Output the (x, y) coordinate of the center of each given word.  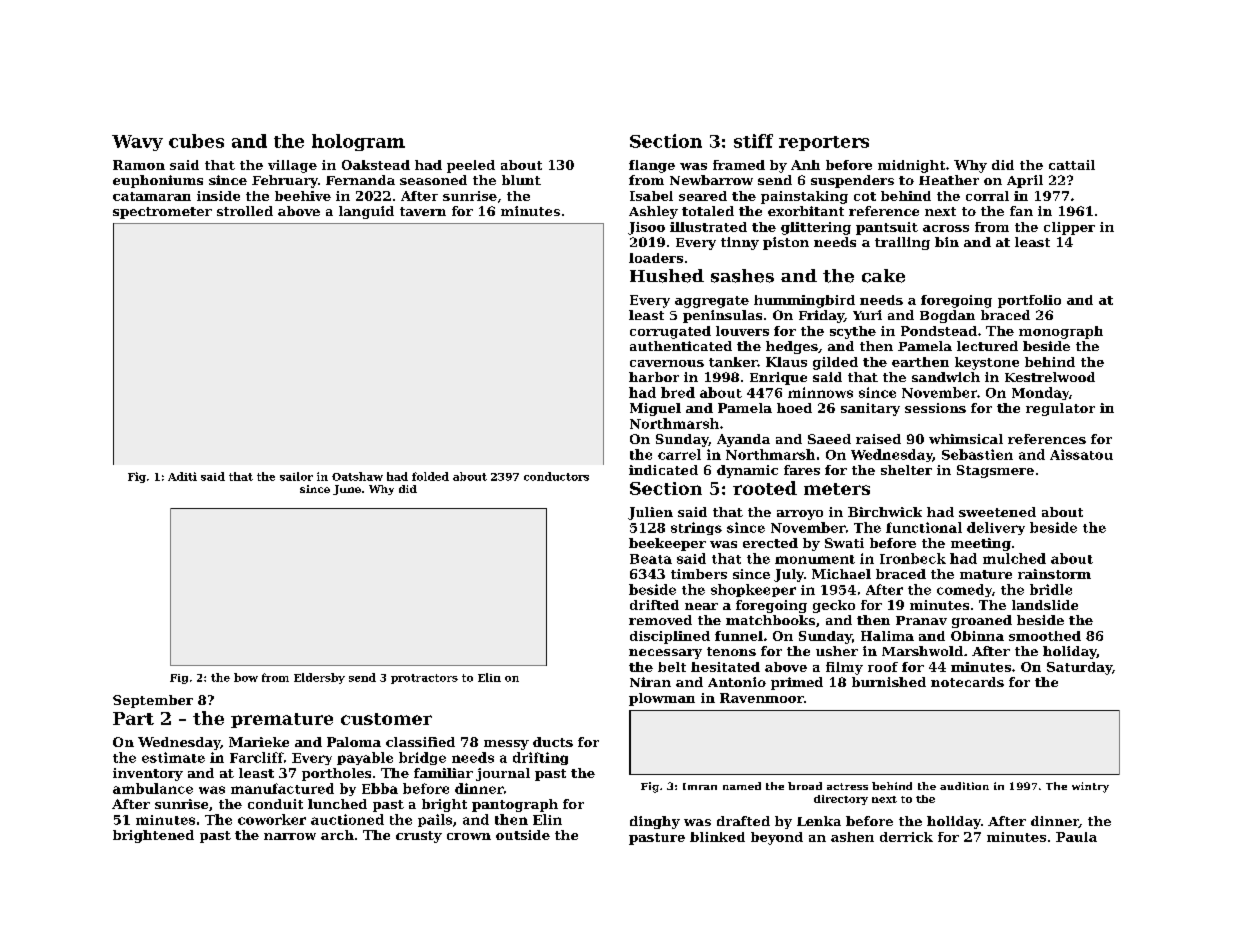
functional (924, 527)
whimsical (966, 439)
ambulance (153, 788)
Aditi (182, 476)
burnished (889, 682)
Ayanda (743, 440)
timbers (699, 574)
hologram (358, 142)
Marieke (259, 742)
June (347, 490)
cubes (196, 141)
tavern (423, 211)
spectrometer (162, 213)
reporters (824, 143)
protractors (424, 679)
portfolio (1029, 301)
